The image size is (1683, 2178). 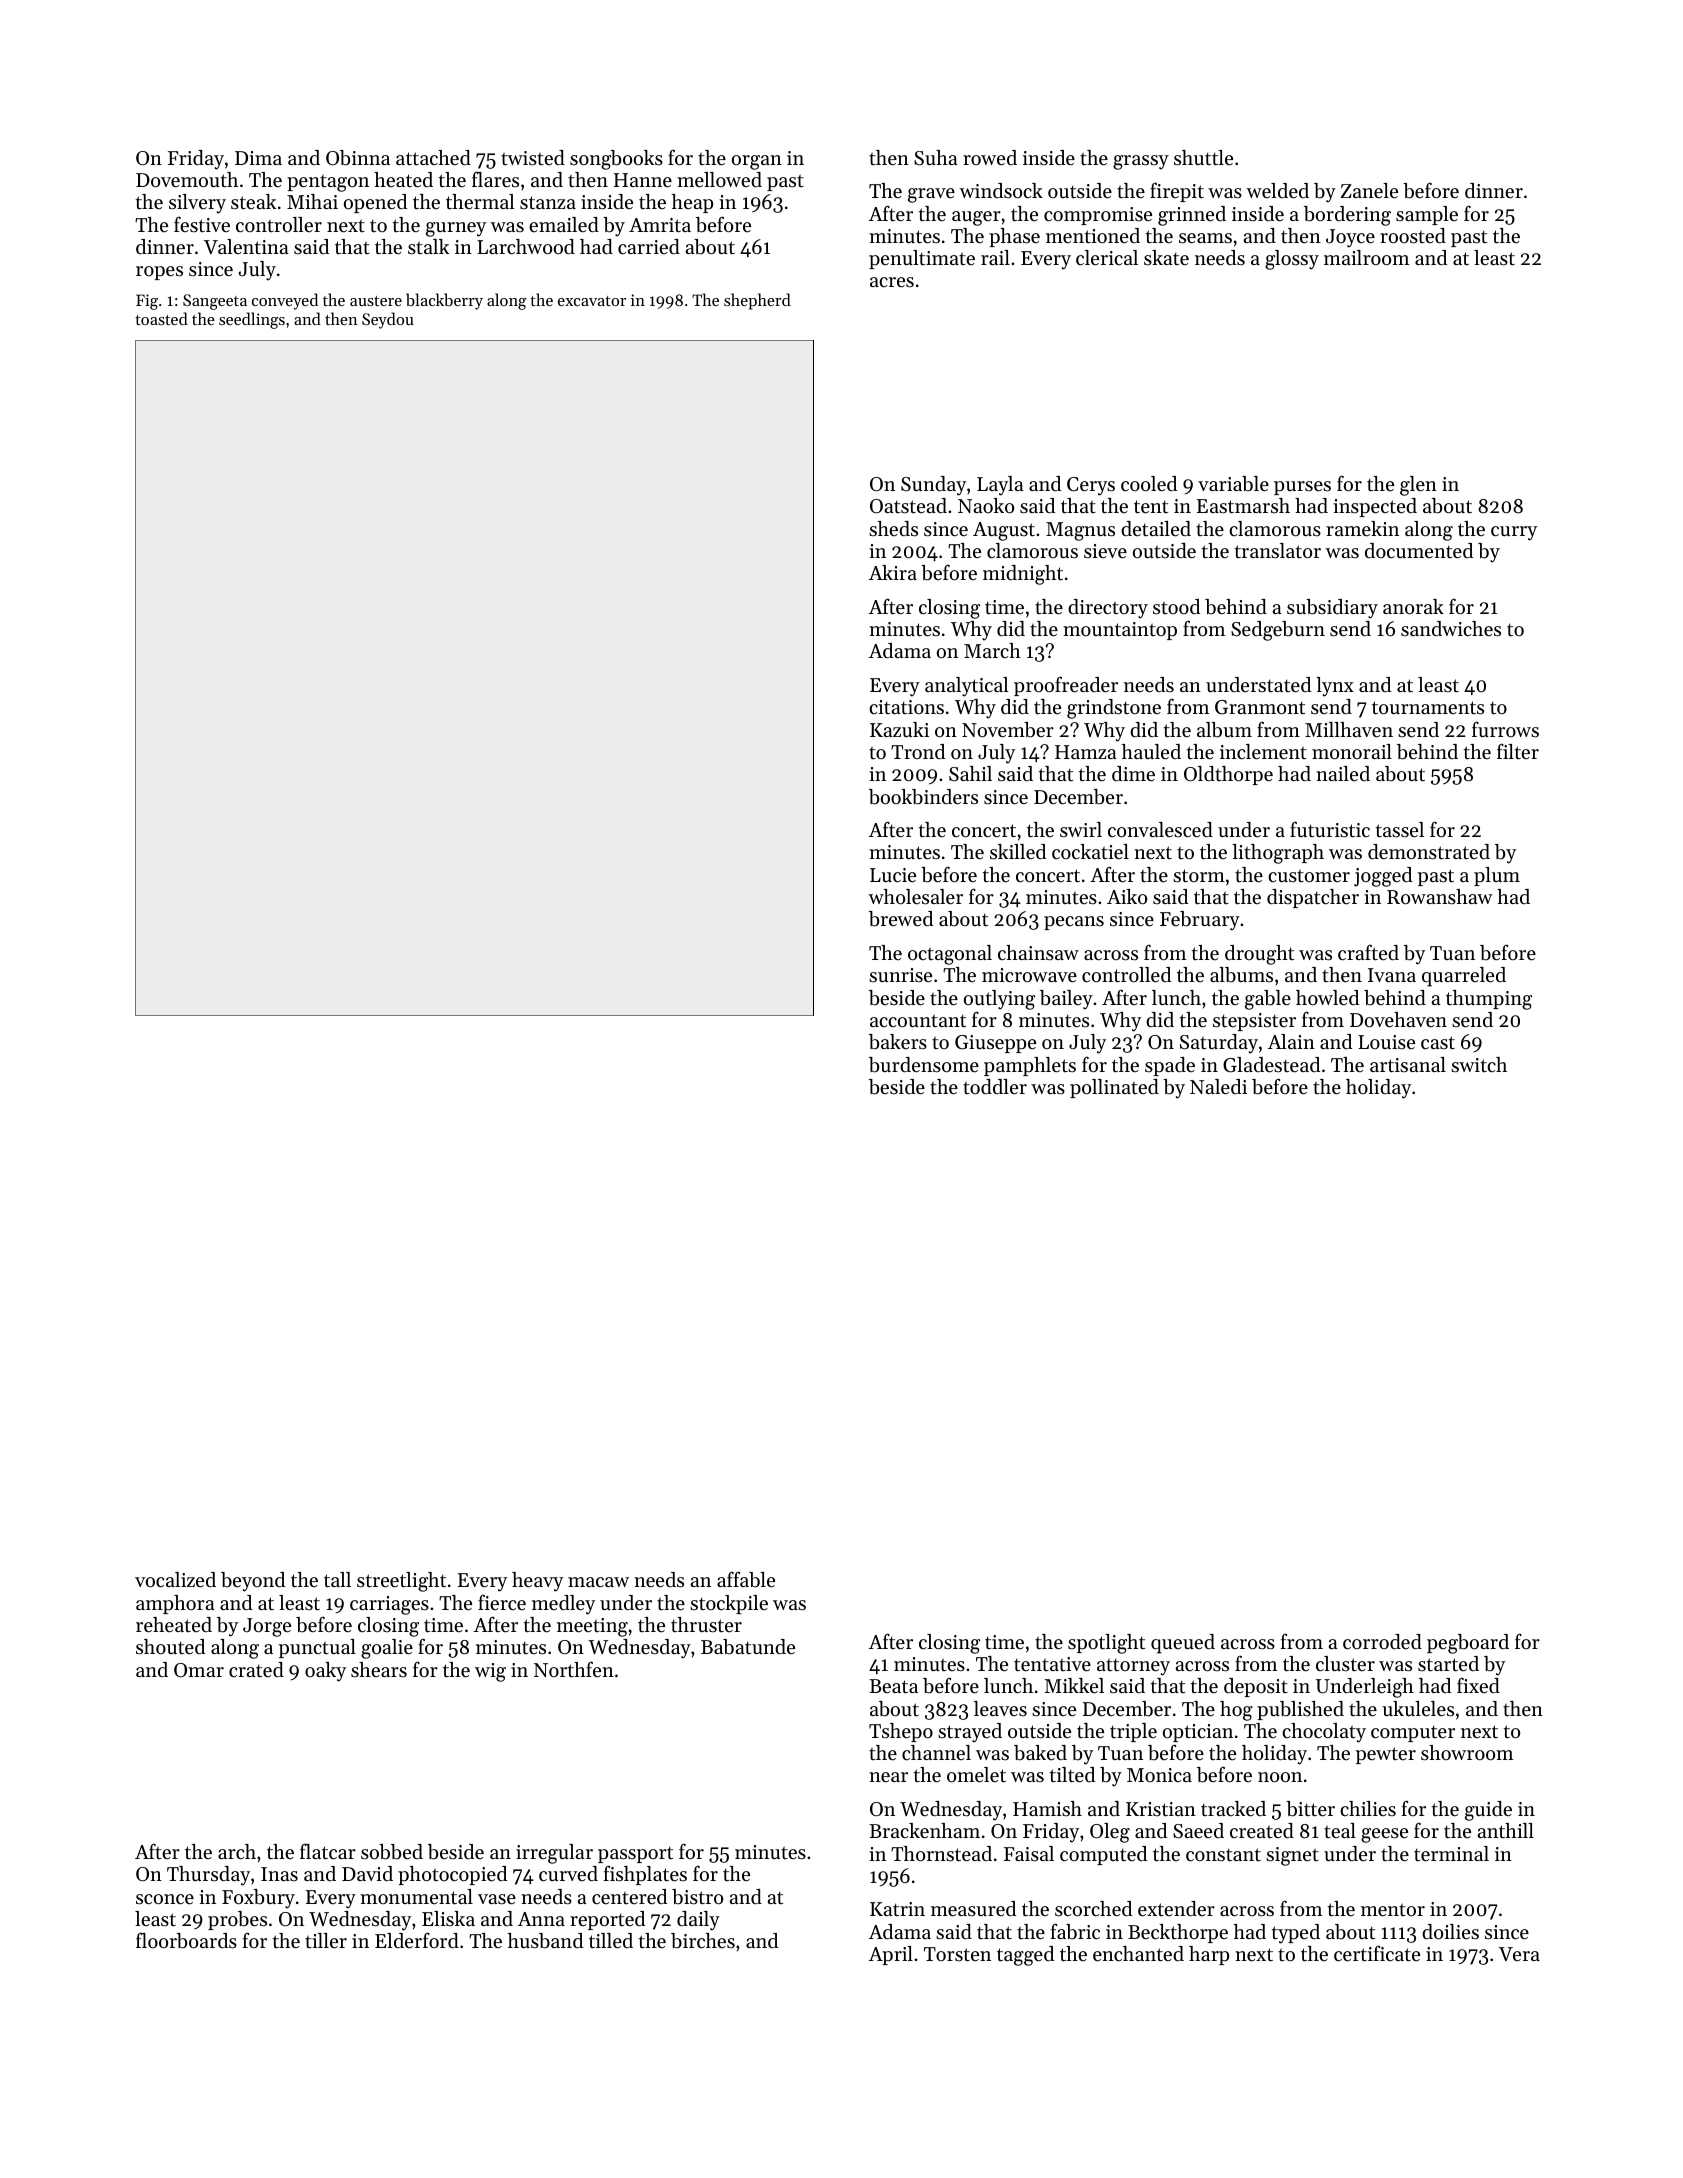 What do you see at coordinates (1451, 629) in the image?
I see `sandwiches` at bounding box center [1451, 629].
